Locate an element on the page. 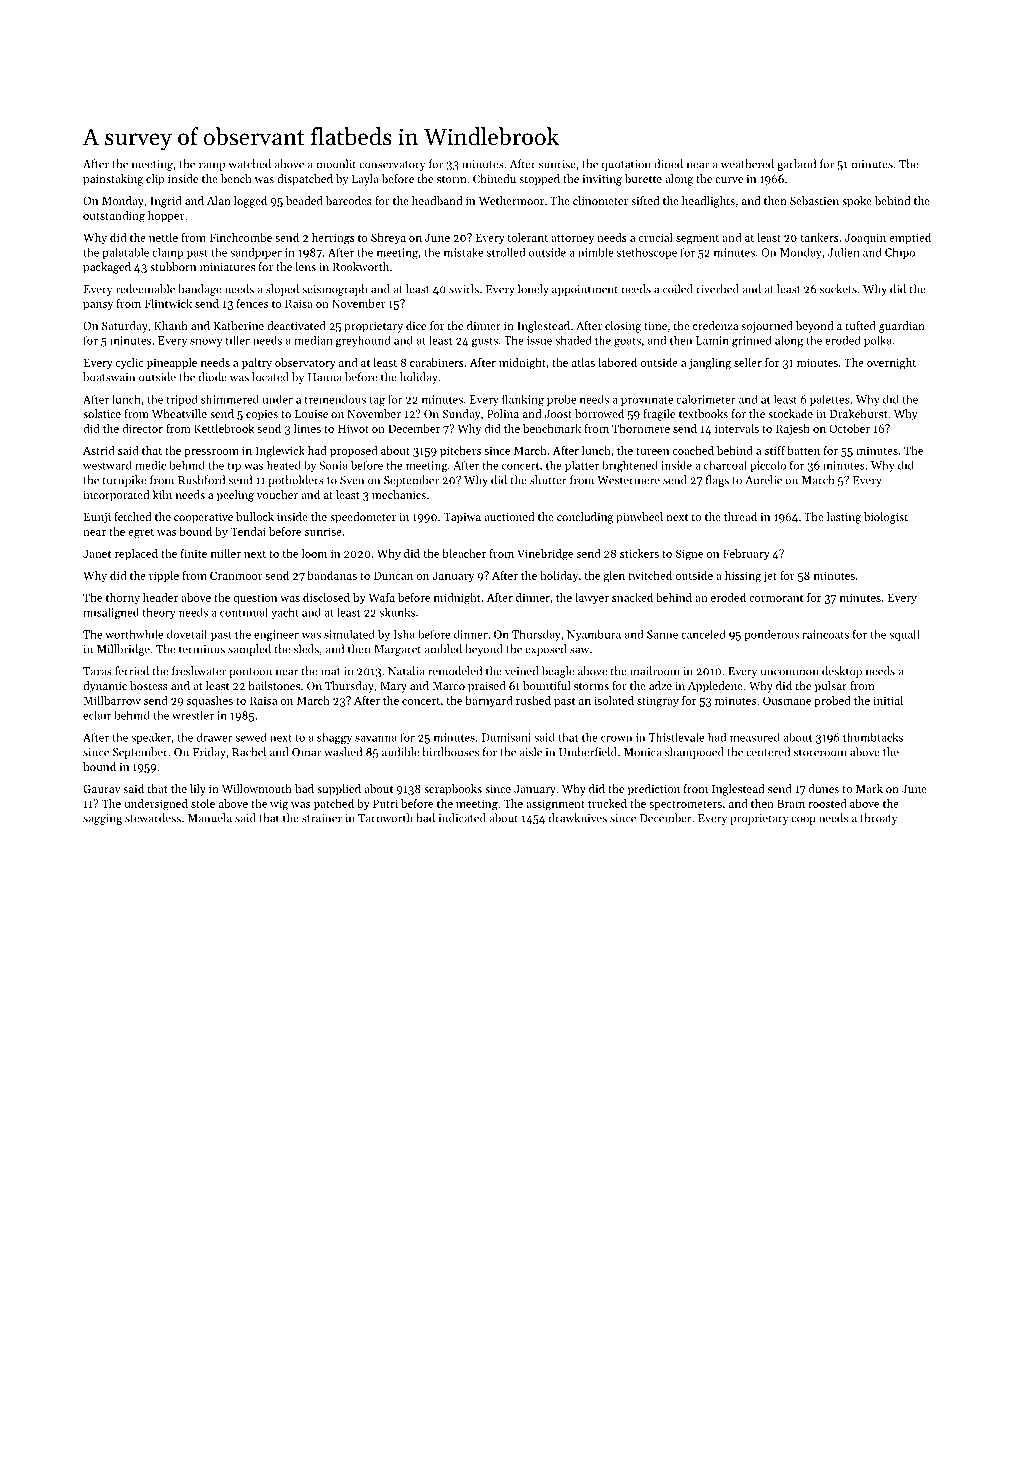  quotation is located at coordinates (626, 165).
